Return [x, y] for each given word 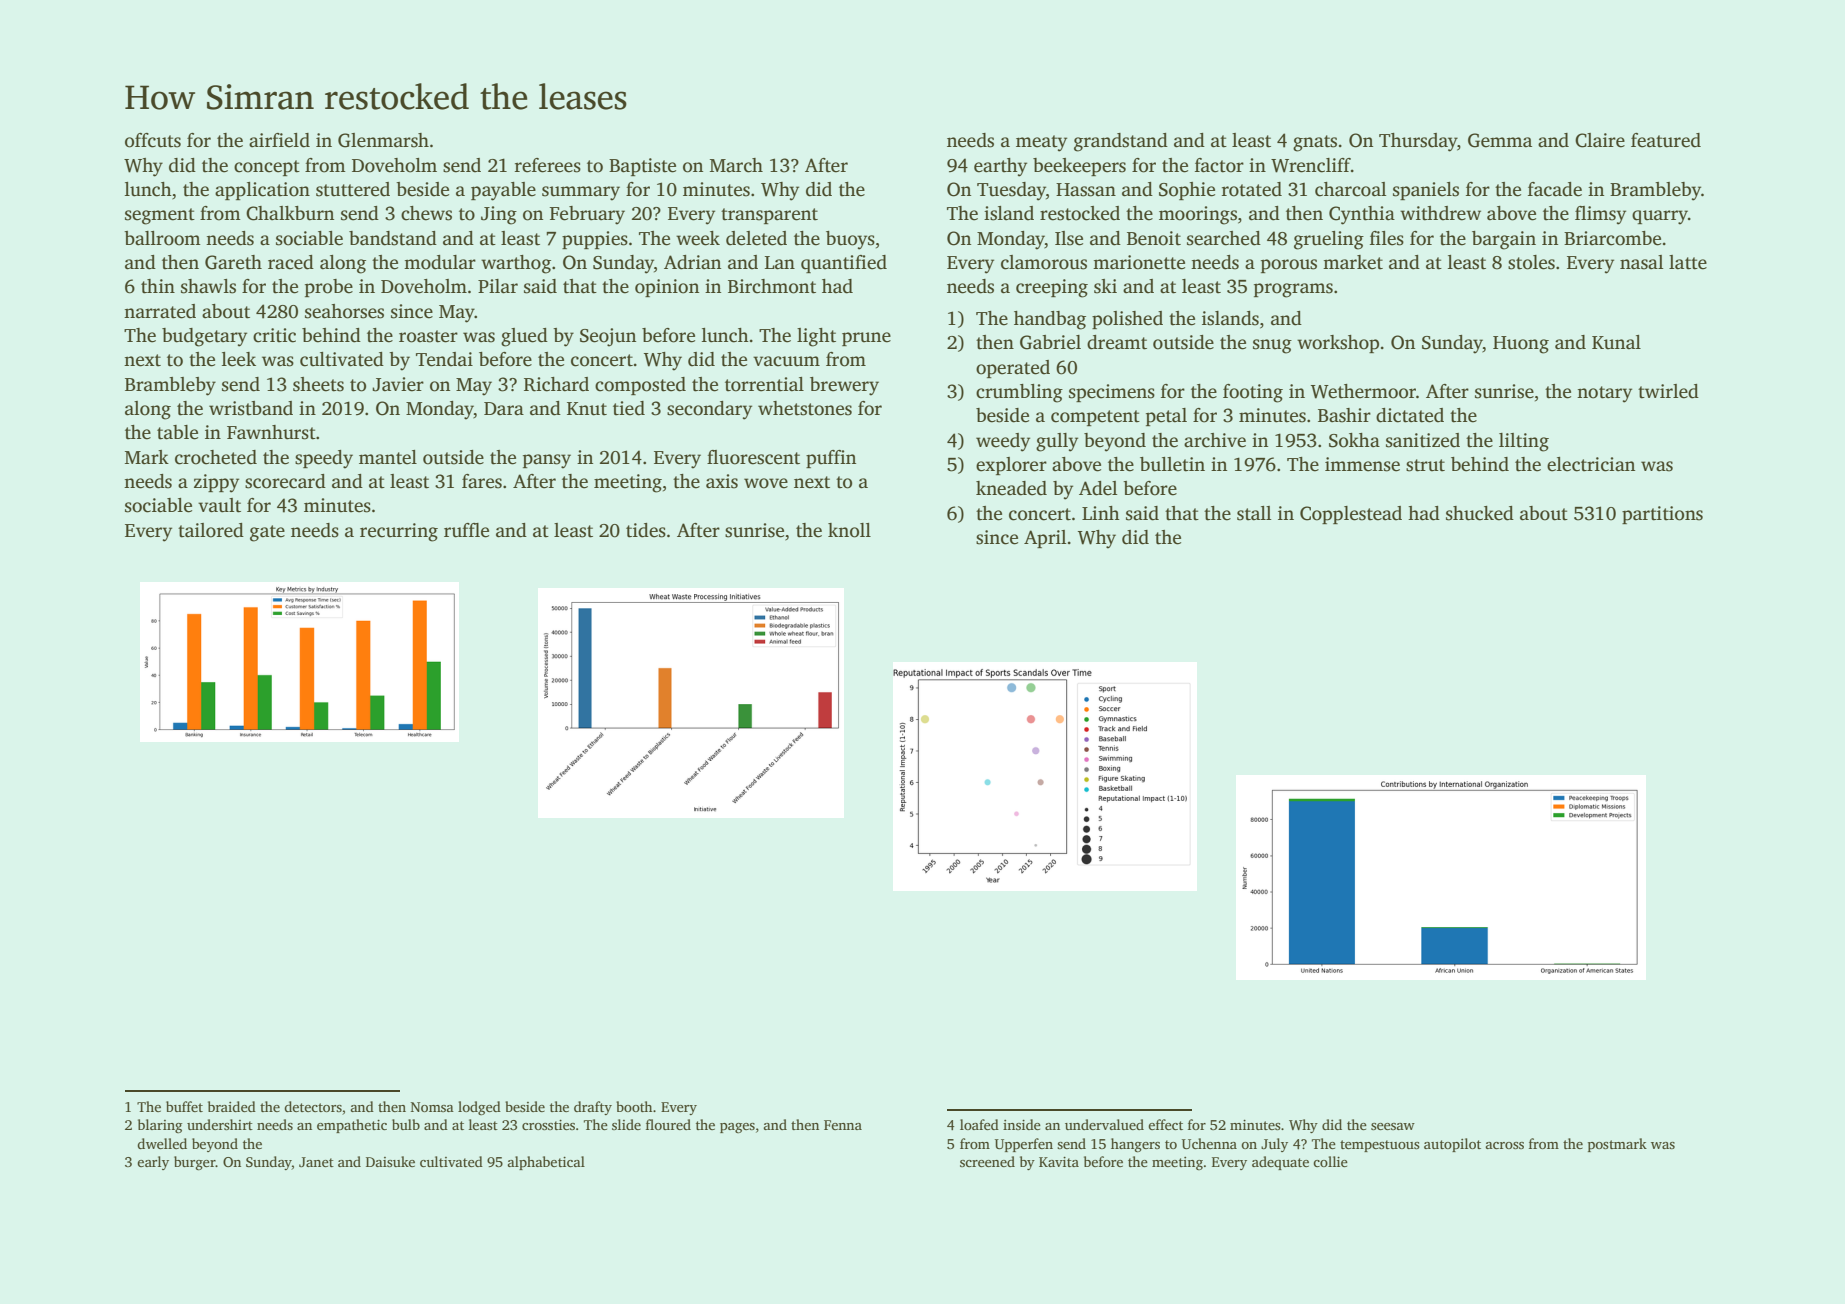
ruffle [466, 530]
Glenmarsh [383, 140]
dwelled [162, 1143]
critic [274, 335]
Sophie [1187, 191]
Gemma [1500, 140]
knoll [849, 530]
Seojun [608, 337]
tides [646, 530]
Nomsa [432, 1107]
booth [634, 1106]
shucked [1480, 513]
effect [1165, 1124]
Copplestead [1351, 515]
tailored [211, 530]
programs [1293, 290]
